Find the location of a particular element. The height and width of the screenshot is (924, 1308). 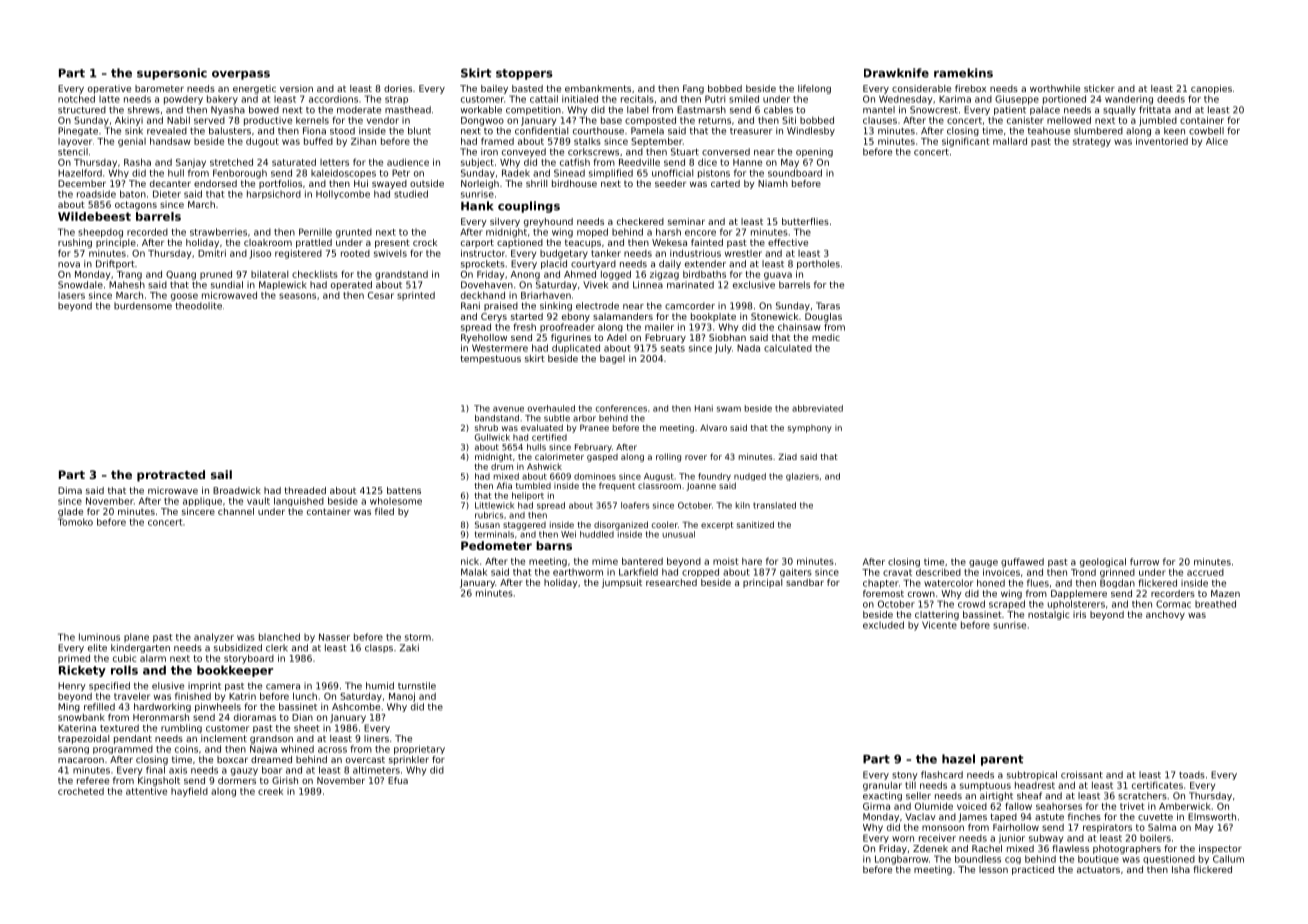

Drawknife is located at coordinates (896, 73).
